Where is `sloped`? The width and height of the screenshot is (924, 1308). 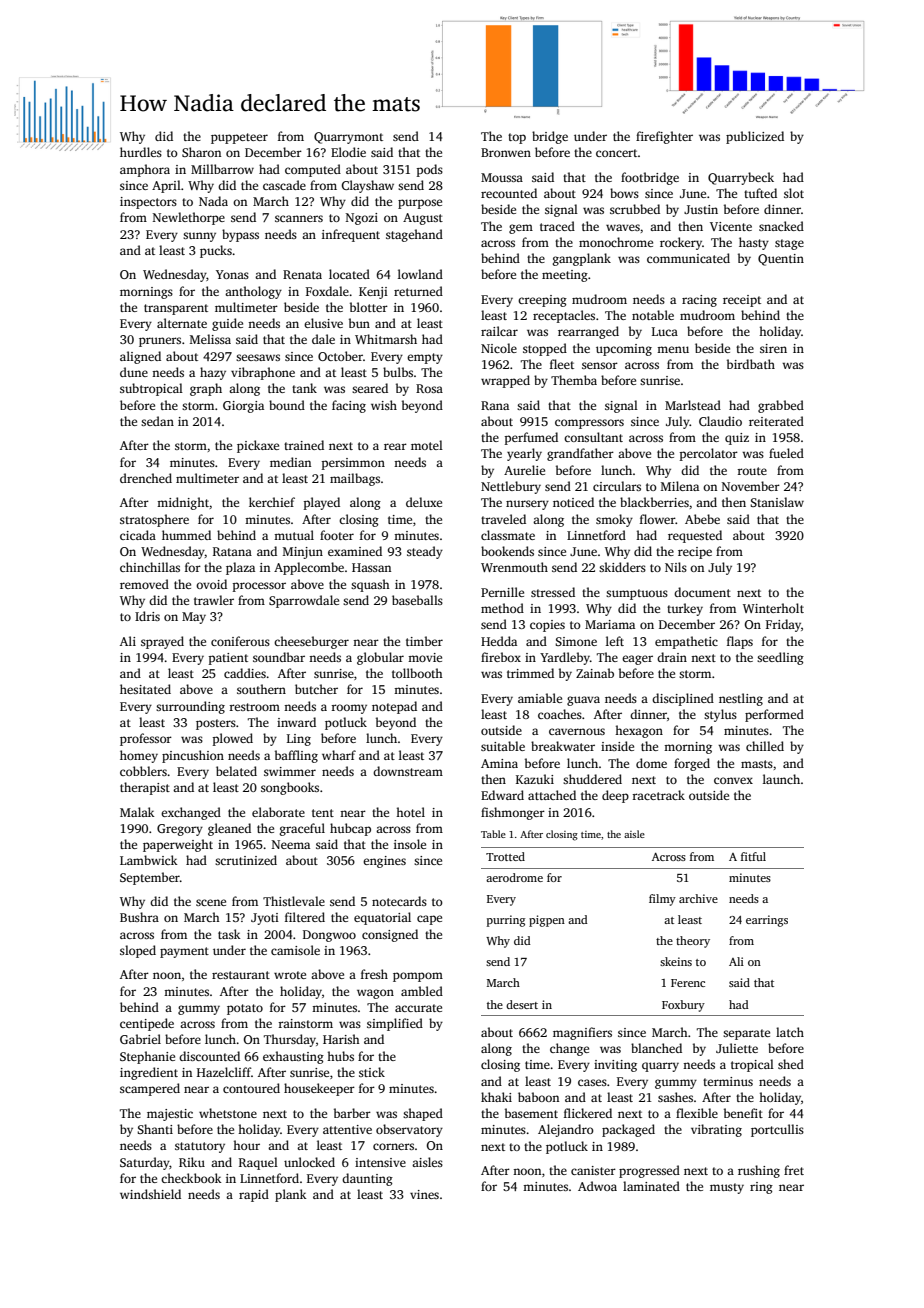
sloped is located at coordinates (138, 951).
